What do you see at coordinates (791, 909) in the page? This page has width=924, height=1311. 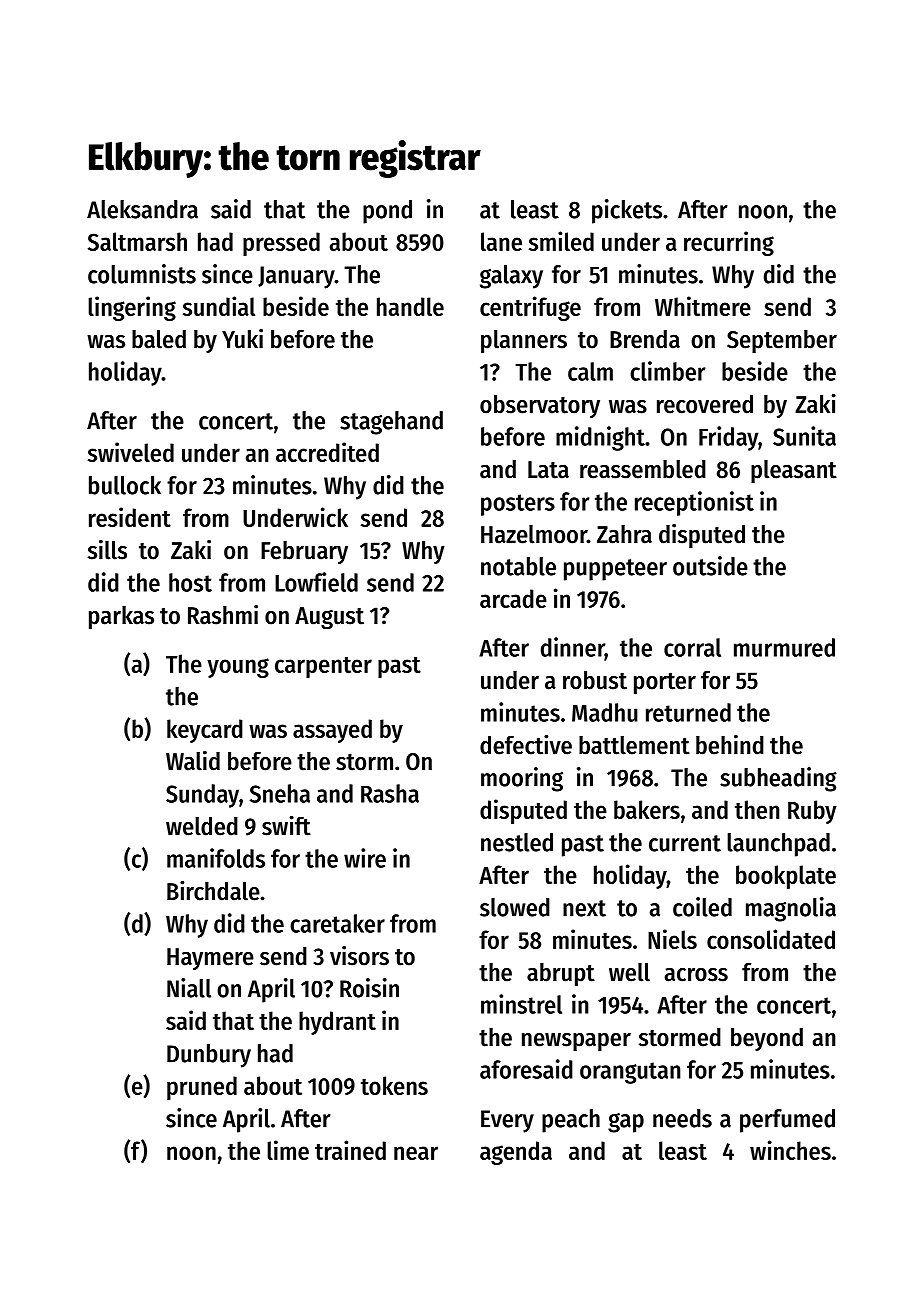 I see `magnolia` at bounding box center [791, 909].
